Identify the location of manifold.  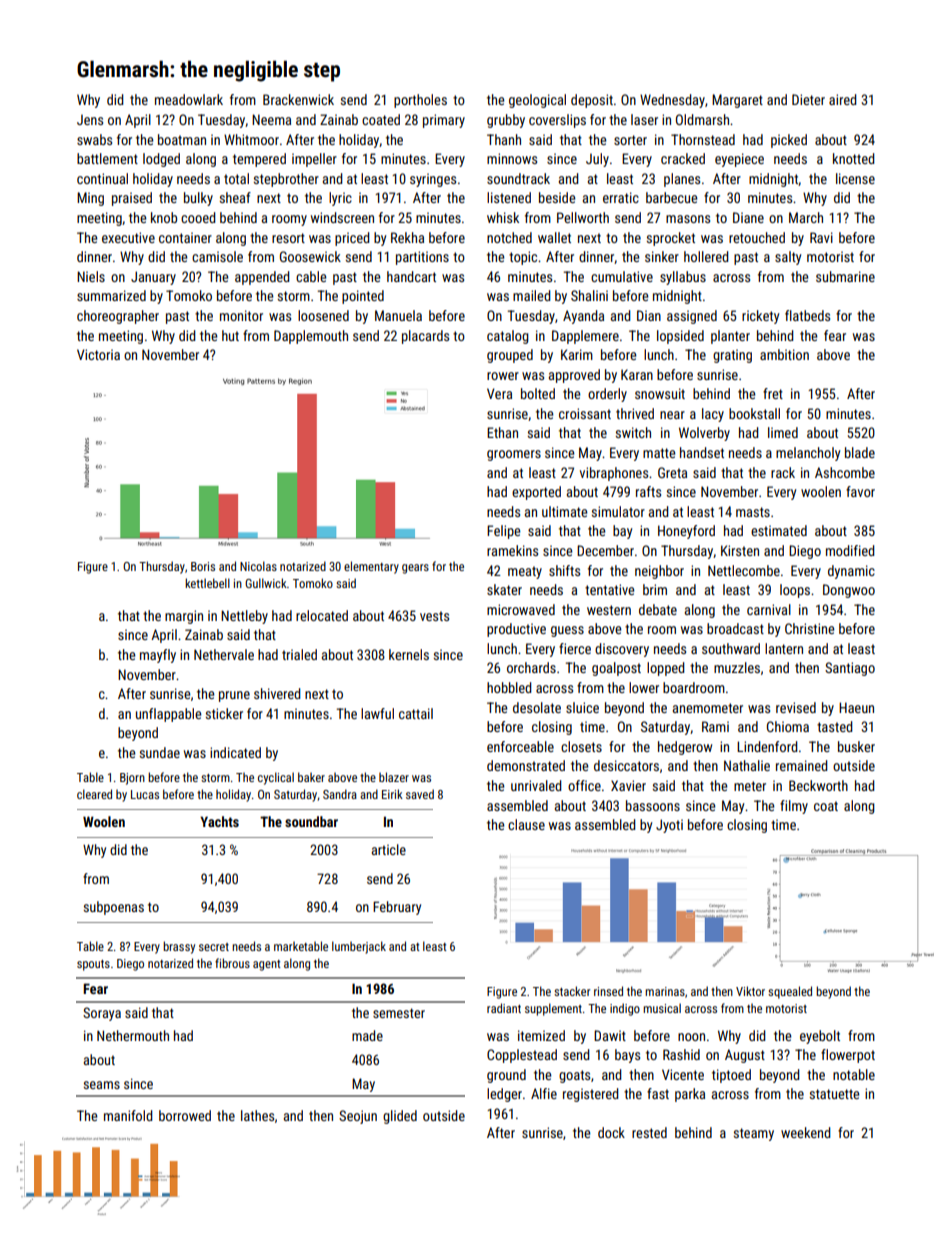
(128, 1115).
